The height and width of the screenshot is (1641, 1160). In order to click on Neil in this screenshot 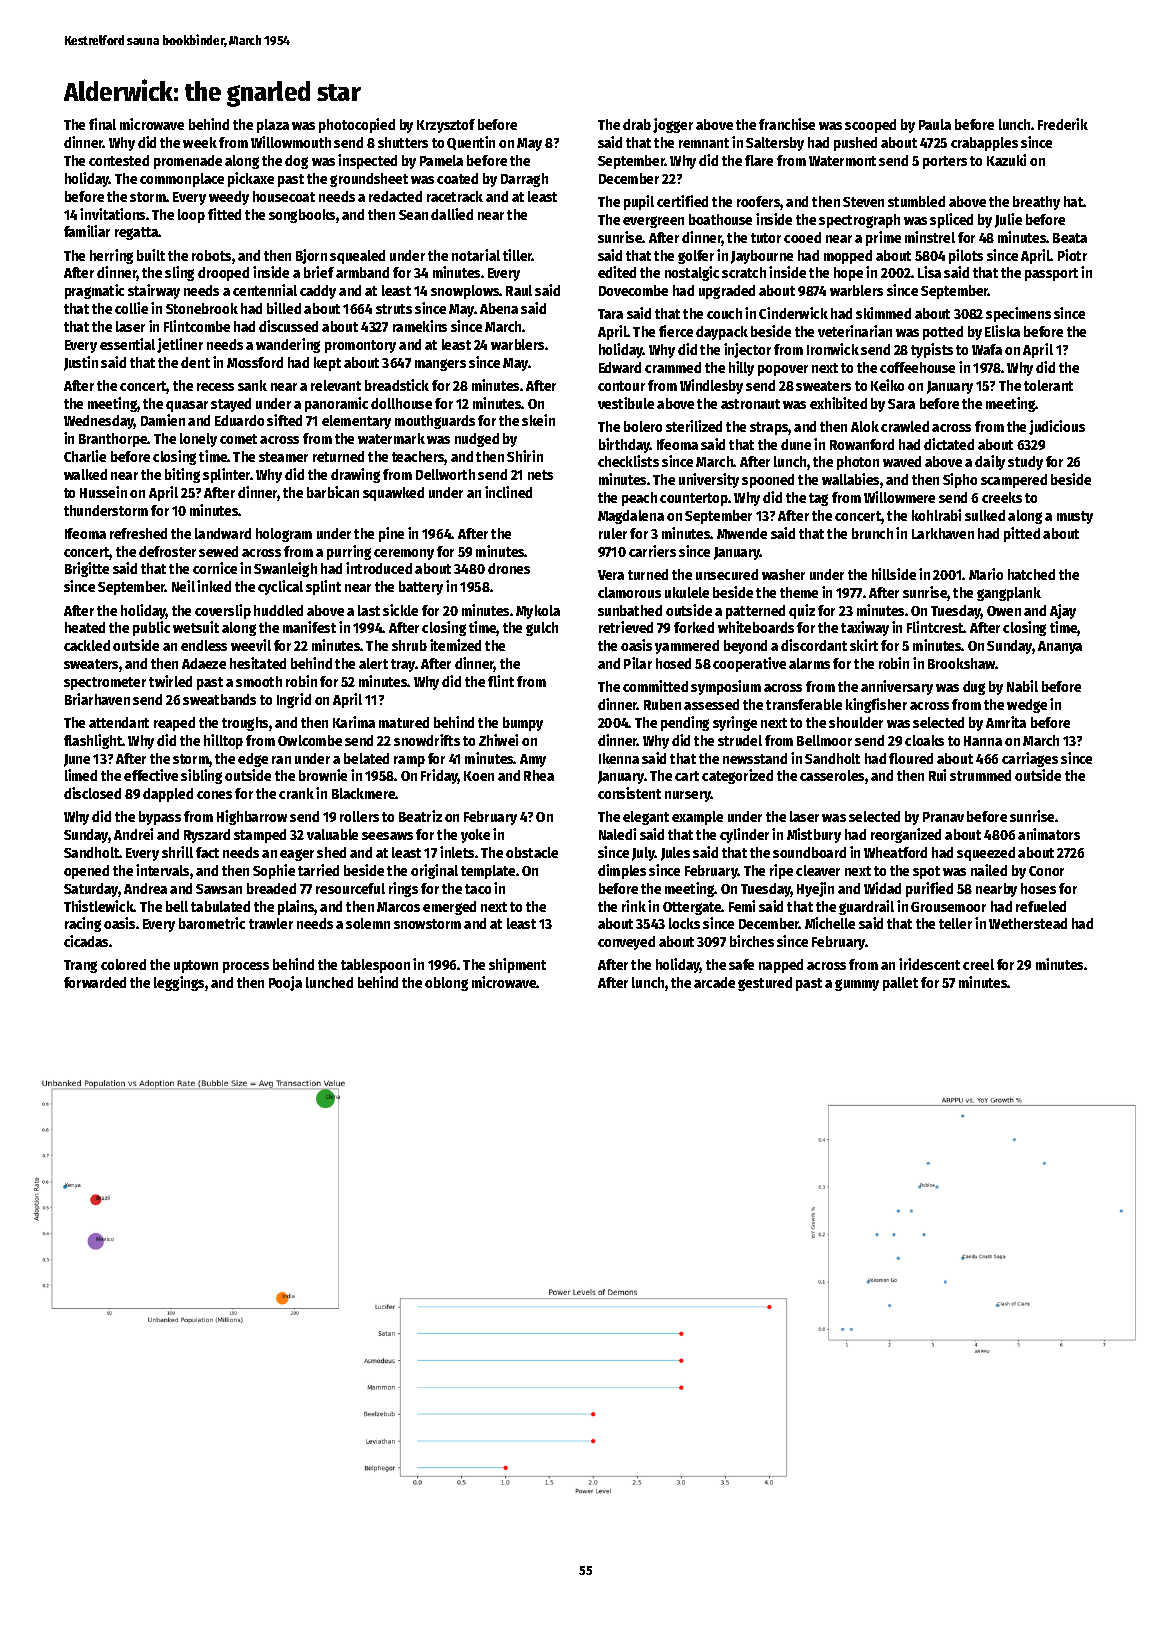, I will do `click(183, 586)`.
